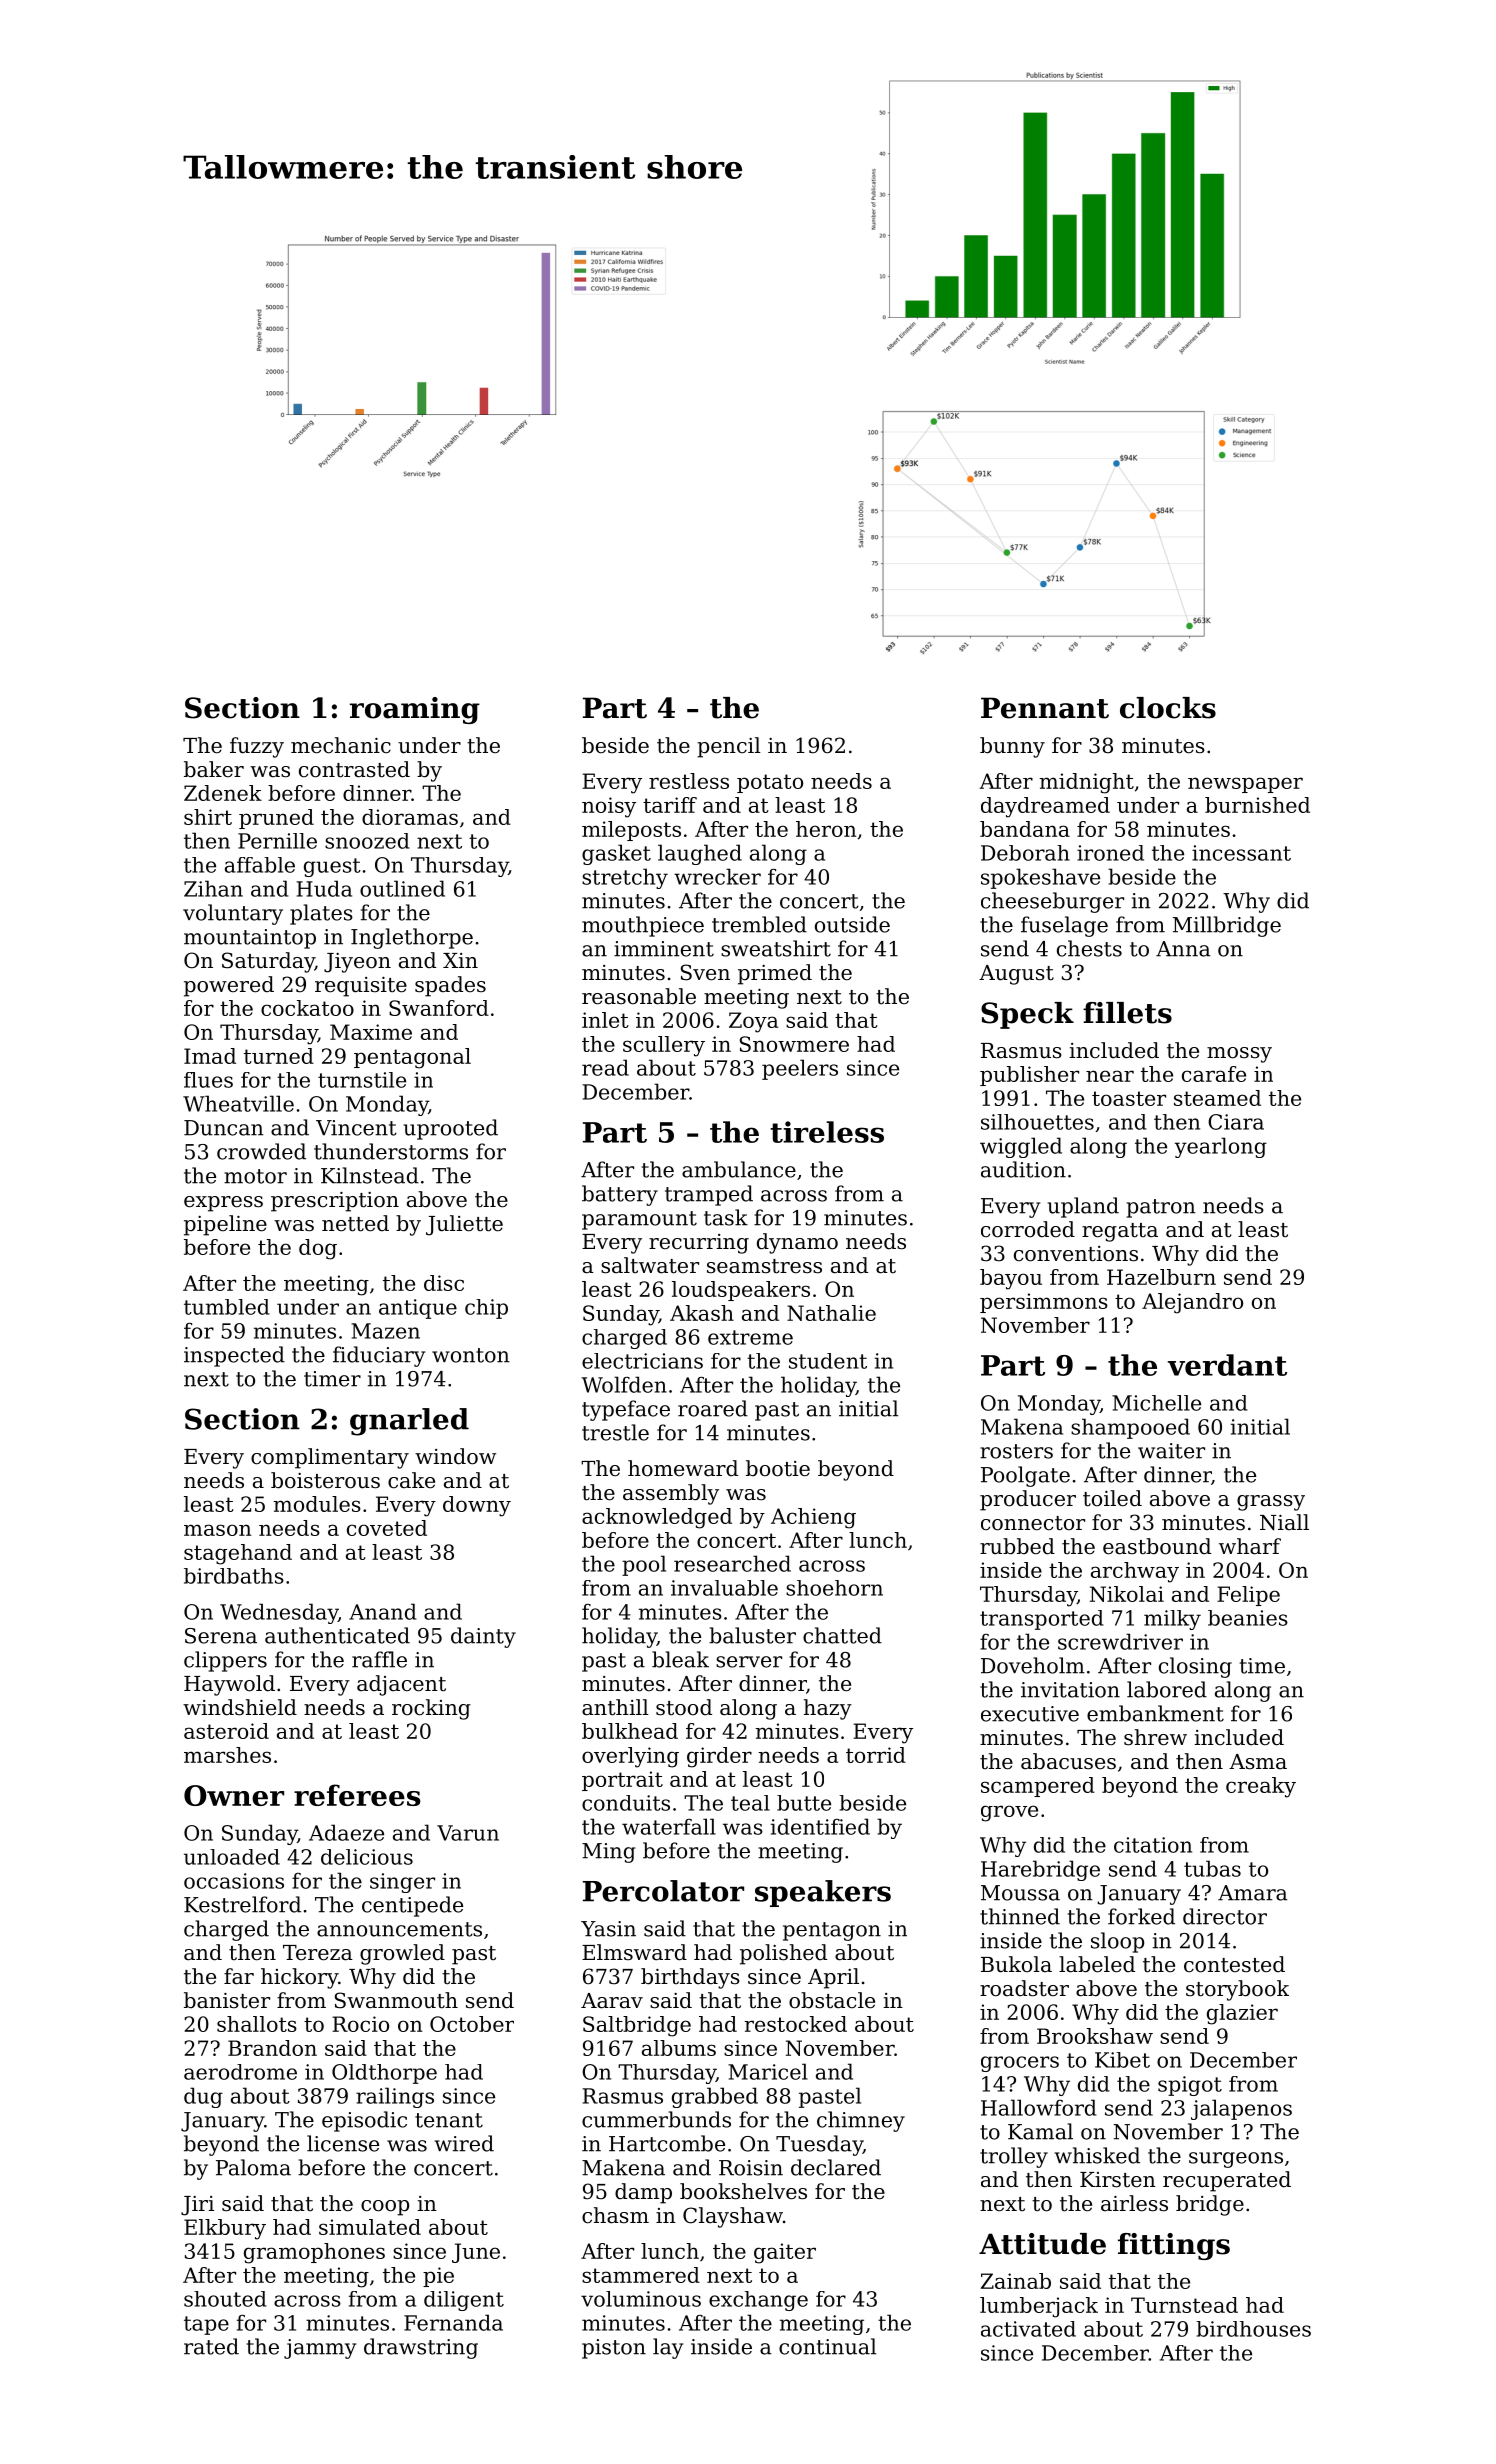 The width and height of the screenshot is (1496, 2464). I want to click on wrecker, so click(717, 876).
